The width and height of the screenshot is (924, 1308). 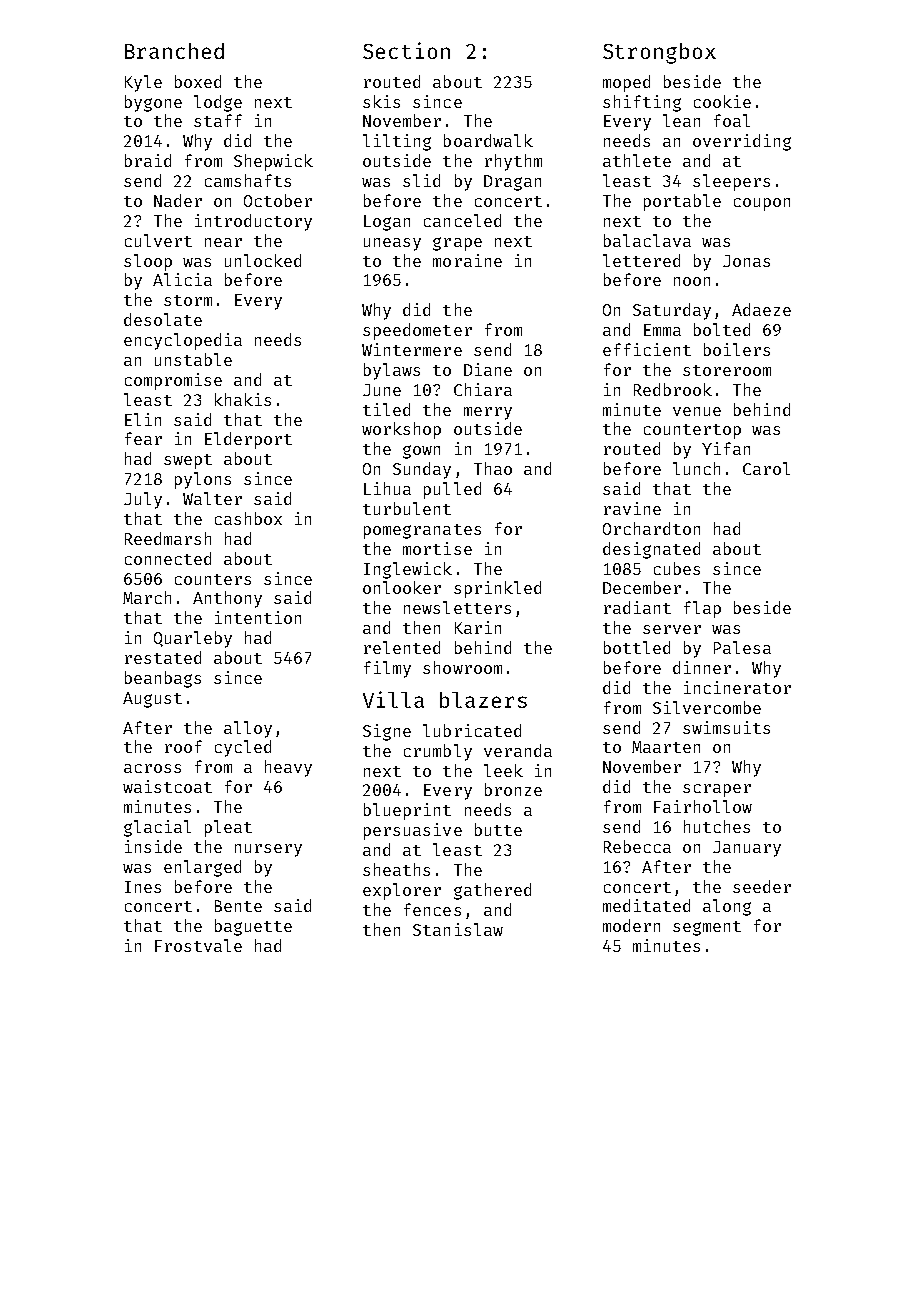 I want to click on Section, so click(x=406, y=50).
